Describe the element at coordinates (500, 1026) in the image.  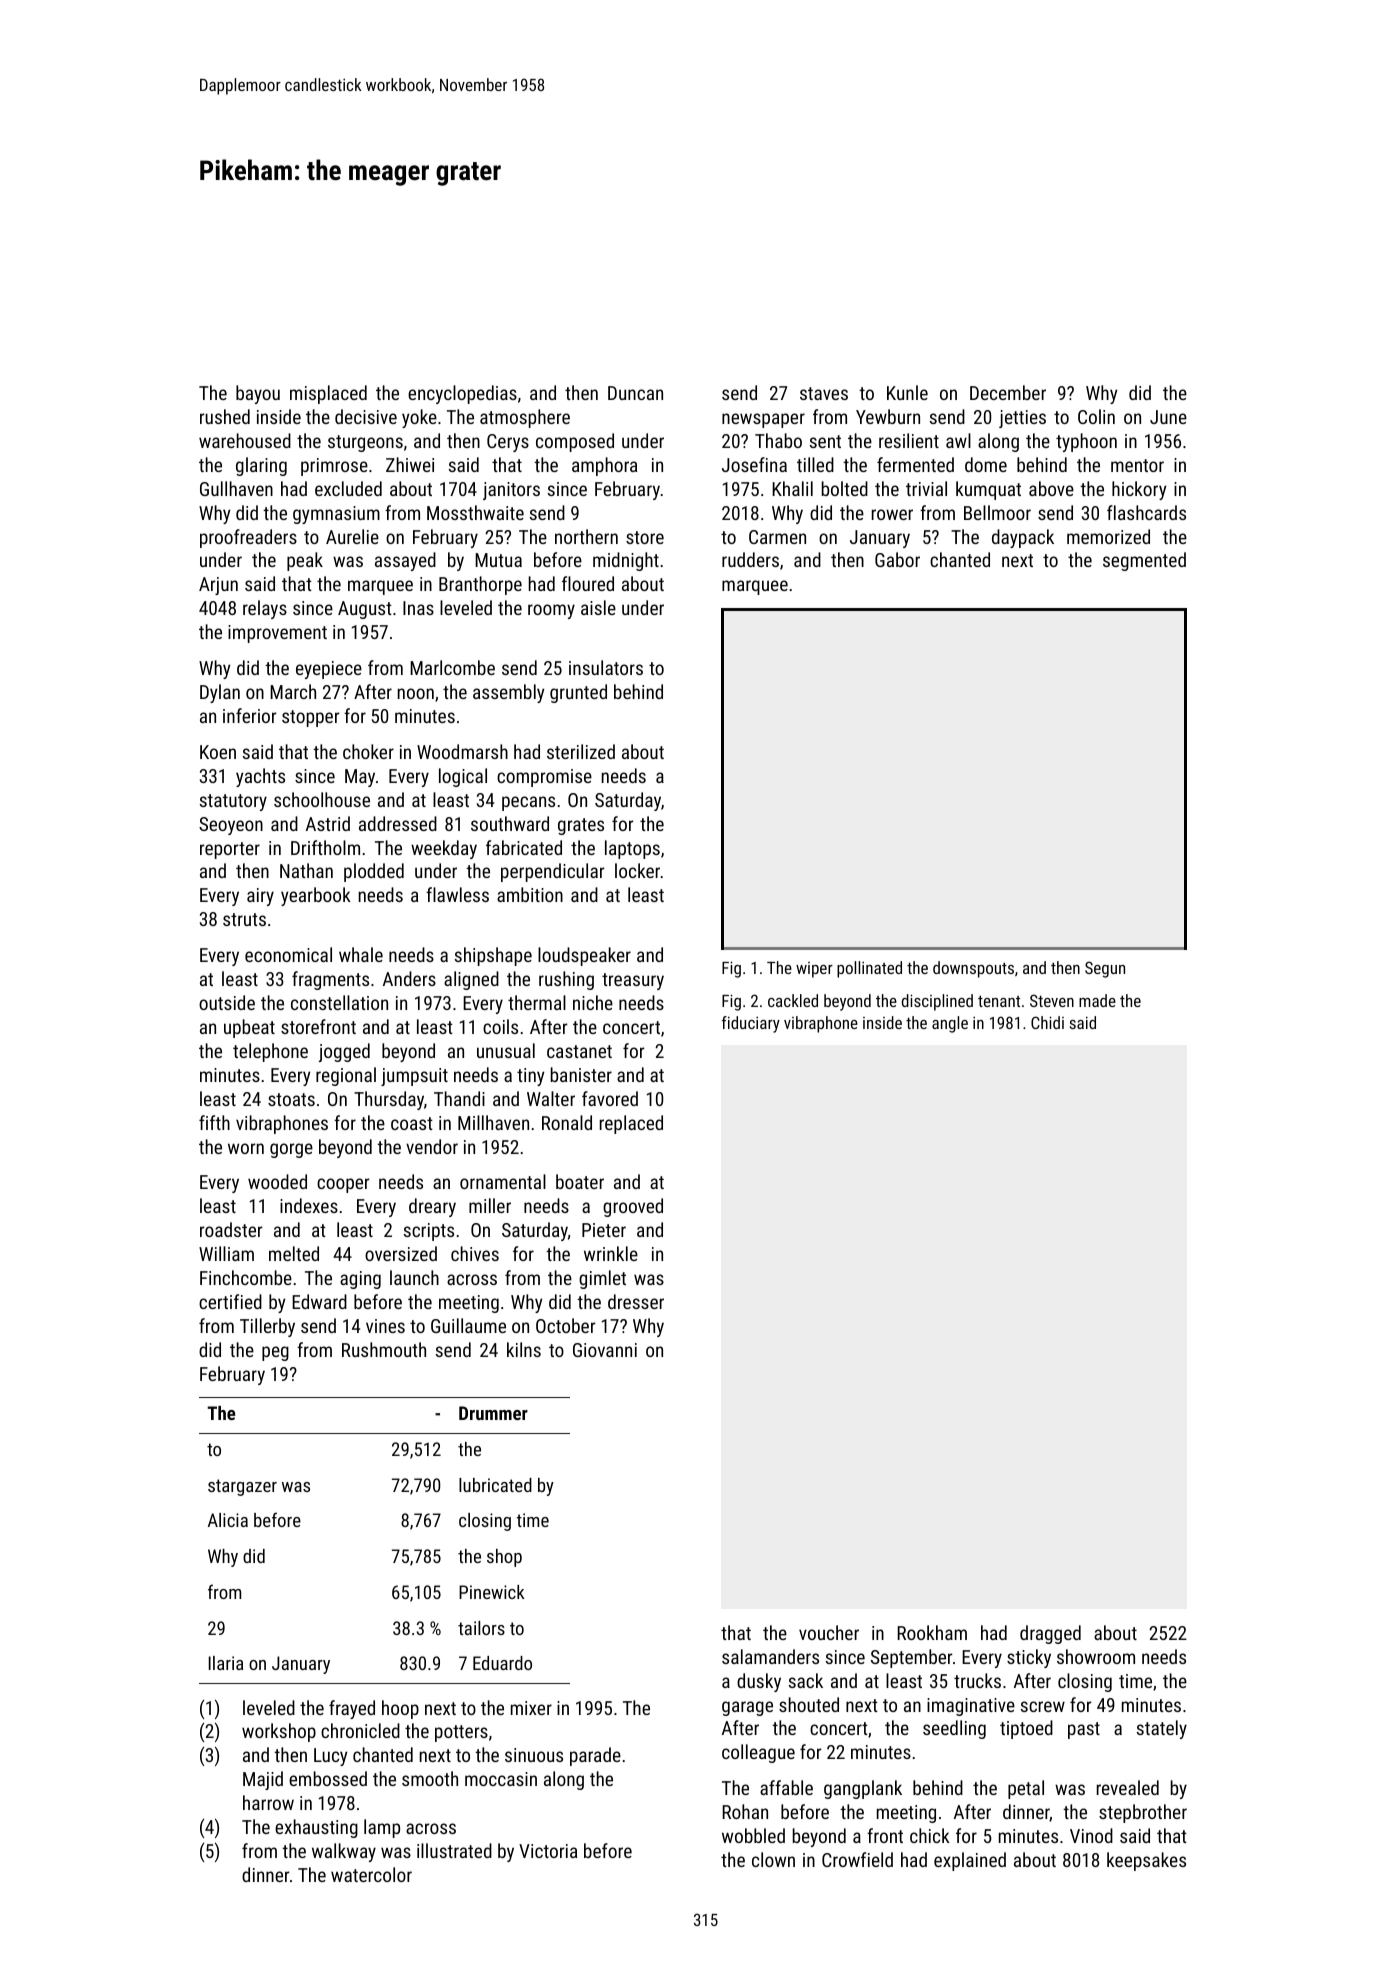
I see `coils` at that location.
